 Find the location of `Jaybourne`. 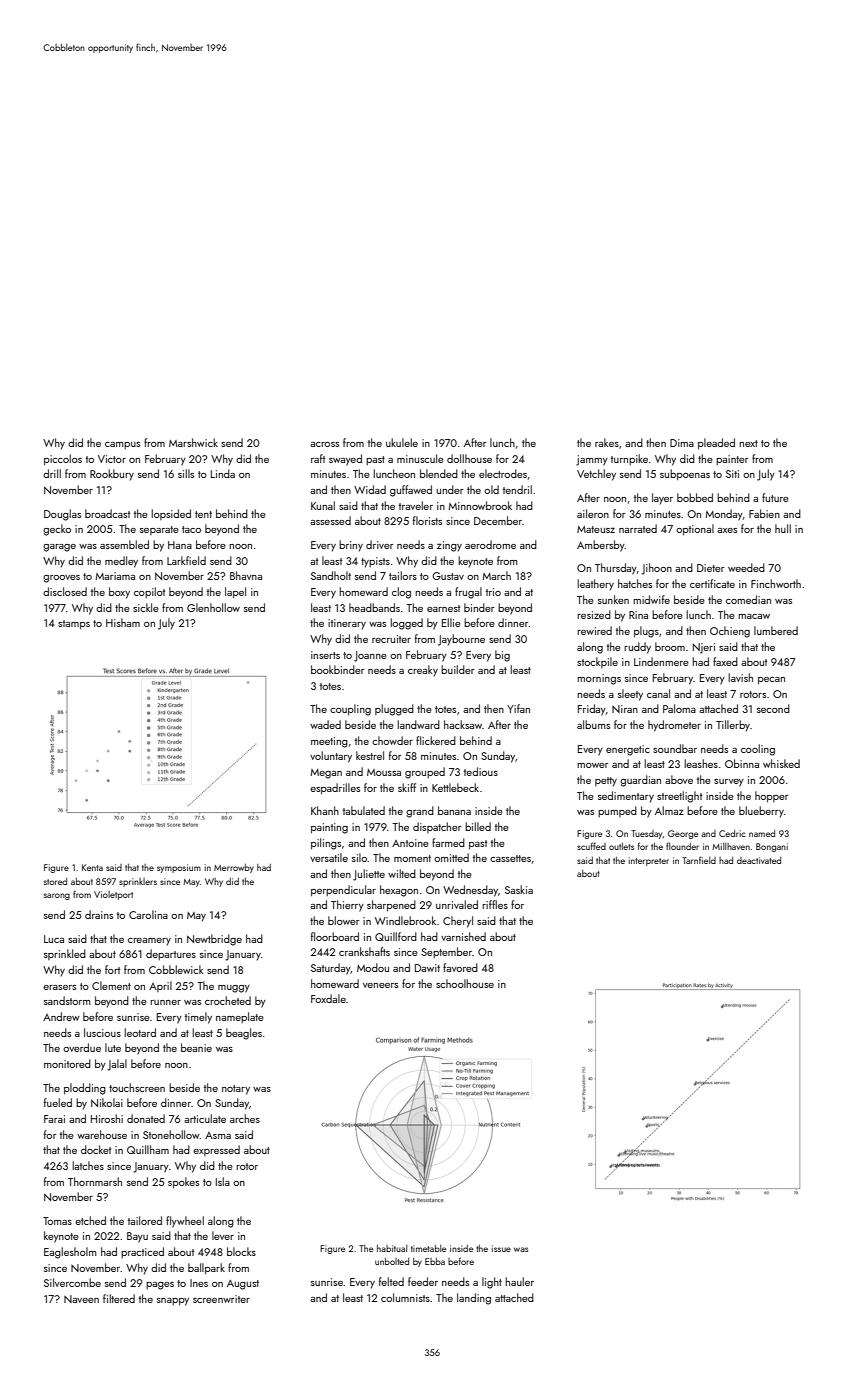

Jaybourne is located at coordinates (461, 640).
